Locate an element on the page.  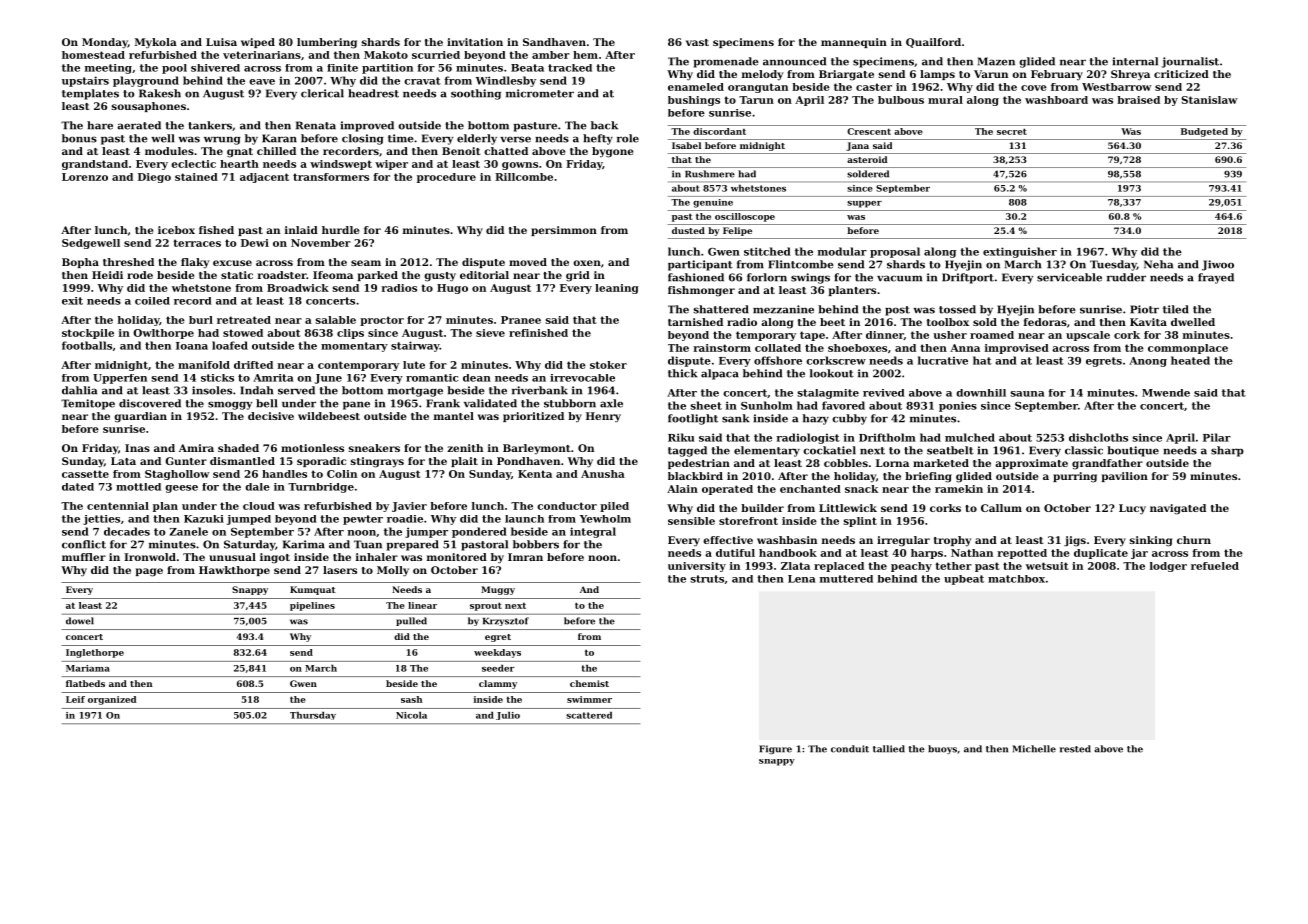
Anong is located at coordinates (1148, 362).
